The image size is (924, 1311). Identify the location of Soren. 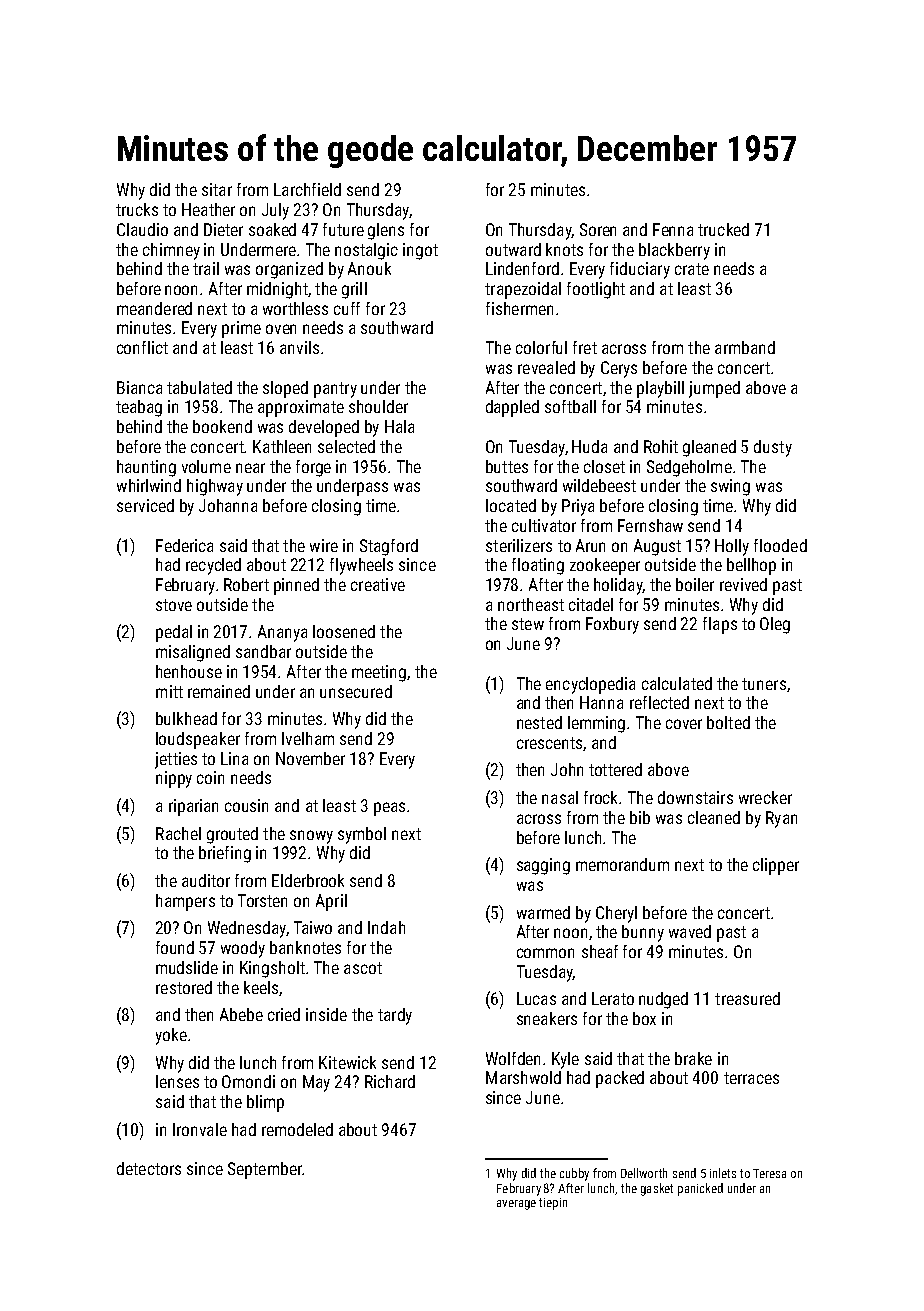
(598, 229).
